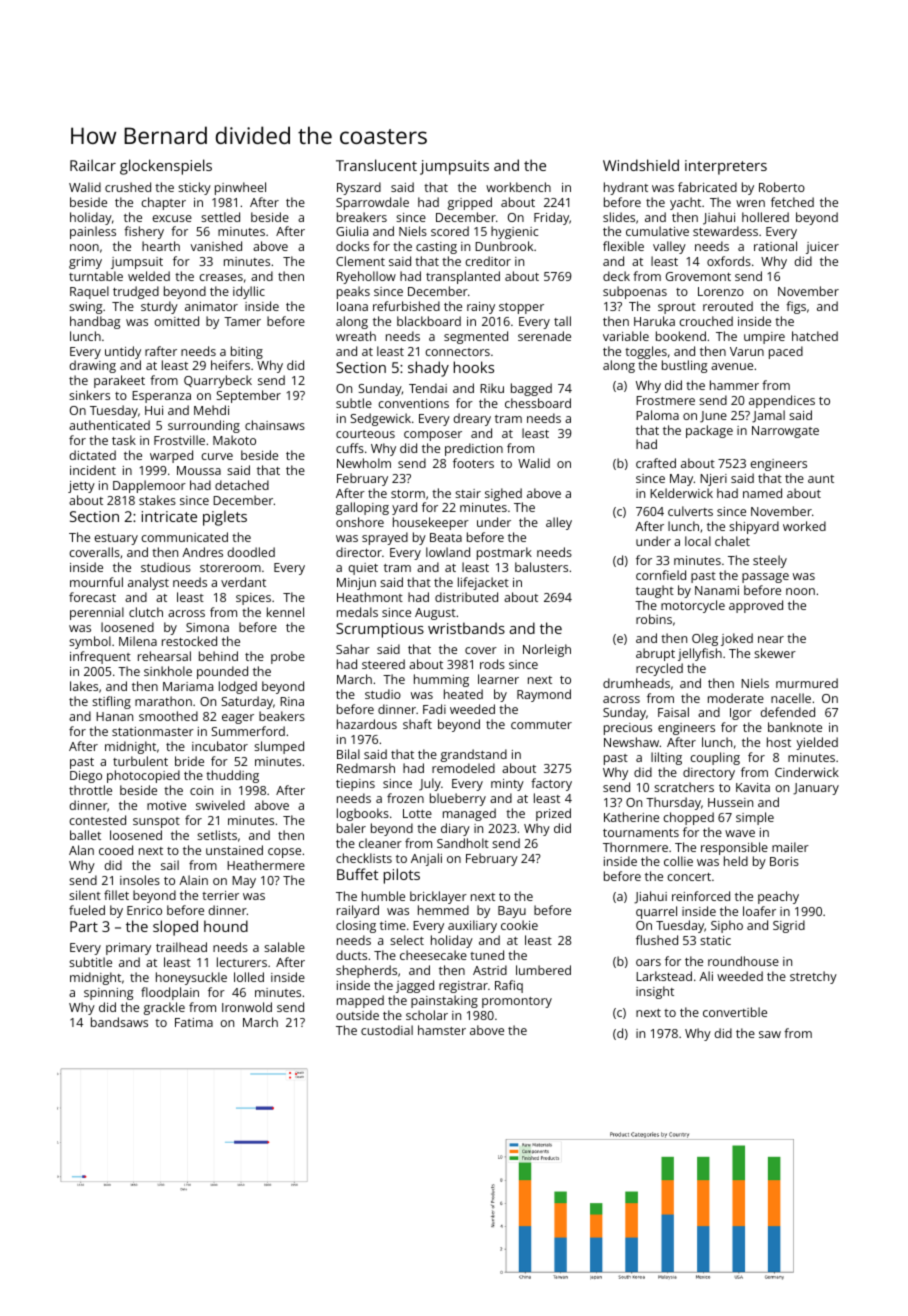 This screenshot has width=908, height=1316. I want to click on spinning, so click(108, 994).
